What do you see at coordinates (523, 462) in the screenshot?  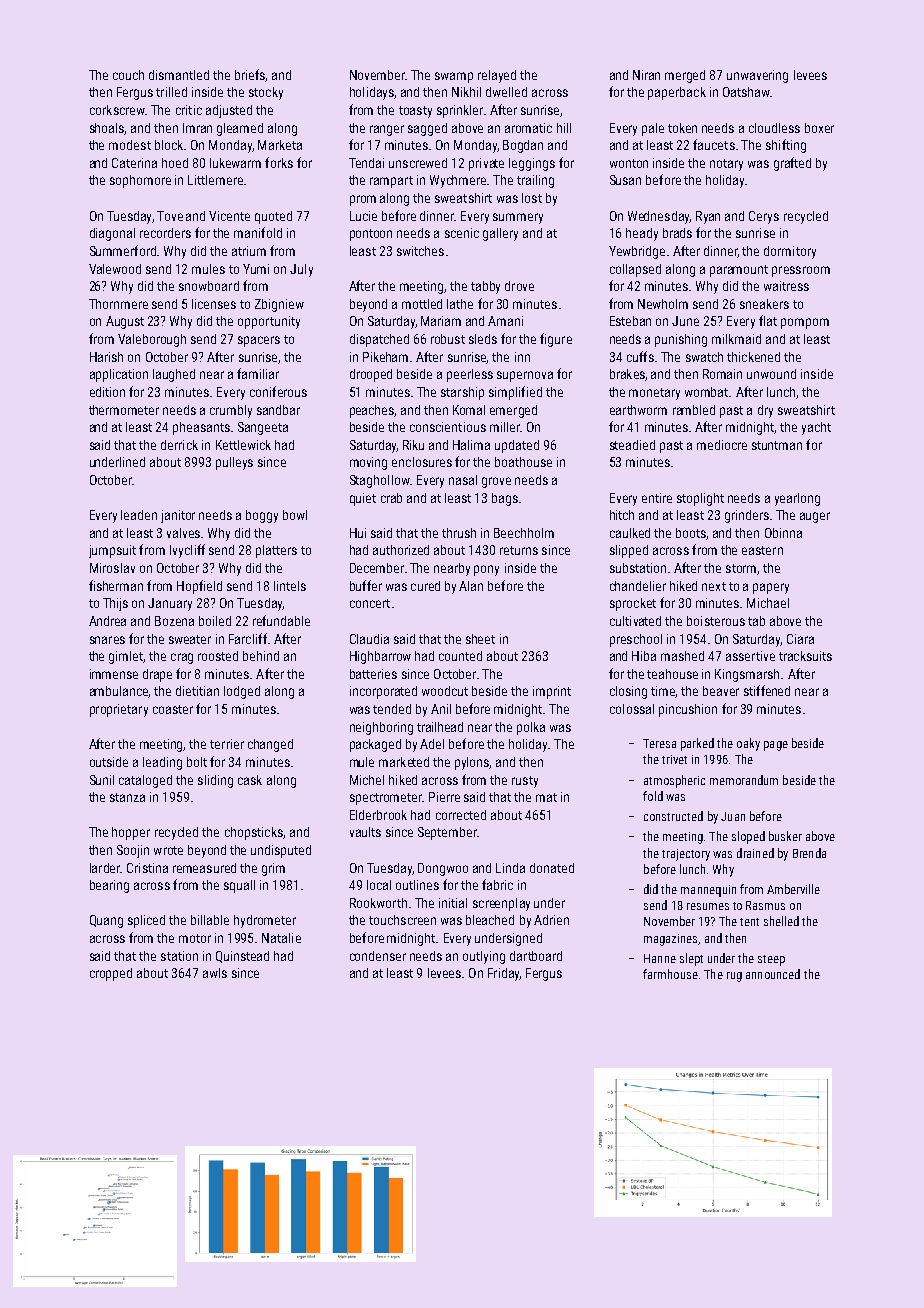 I see `boathouse` at bounding box center [523, 462].
